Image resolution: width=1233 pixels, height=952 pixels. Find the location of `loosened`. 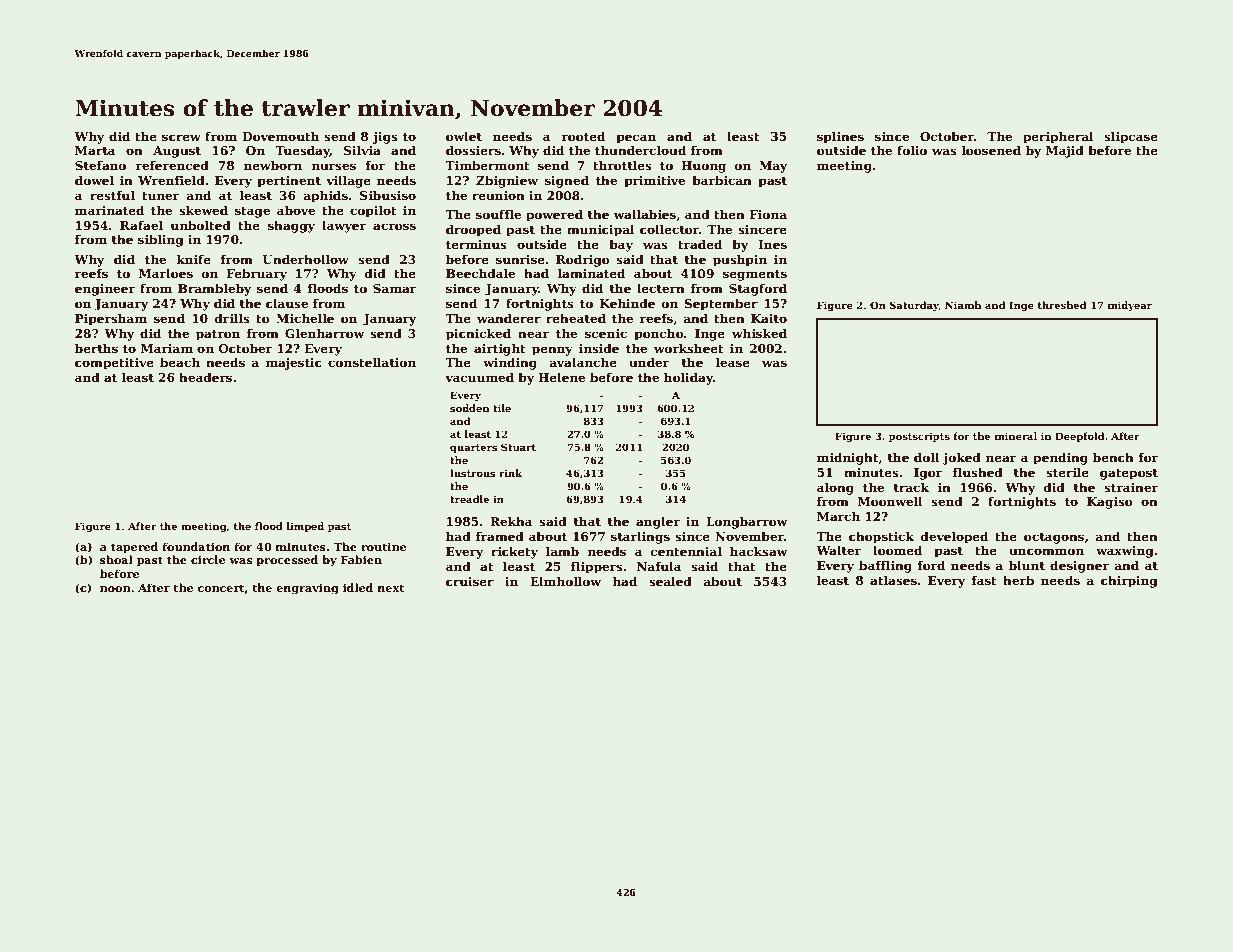

loosened is located at coordinates (991, 150).
